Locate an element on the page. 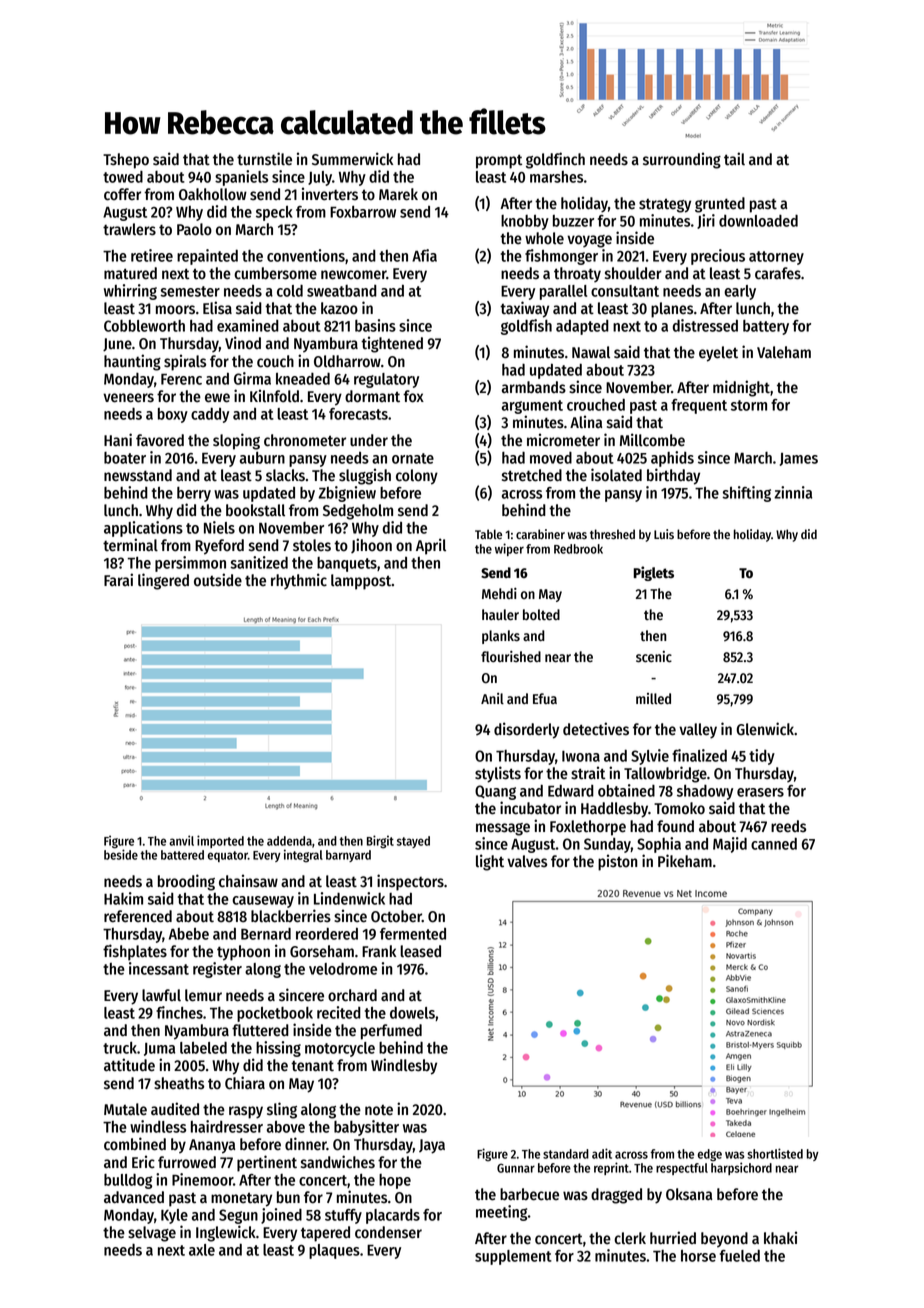 The height and width of the page is (1308, 924). Foxbarrow is located at coordinates (363, 211).
